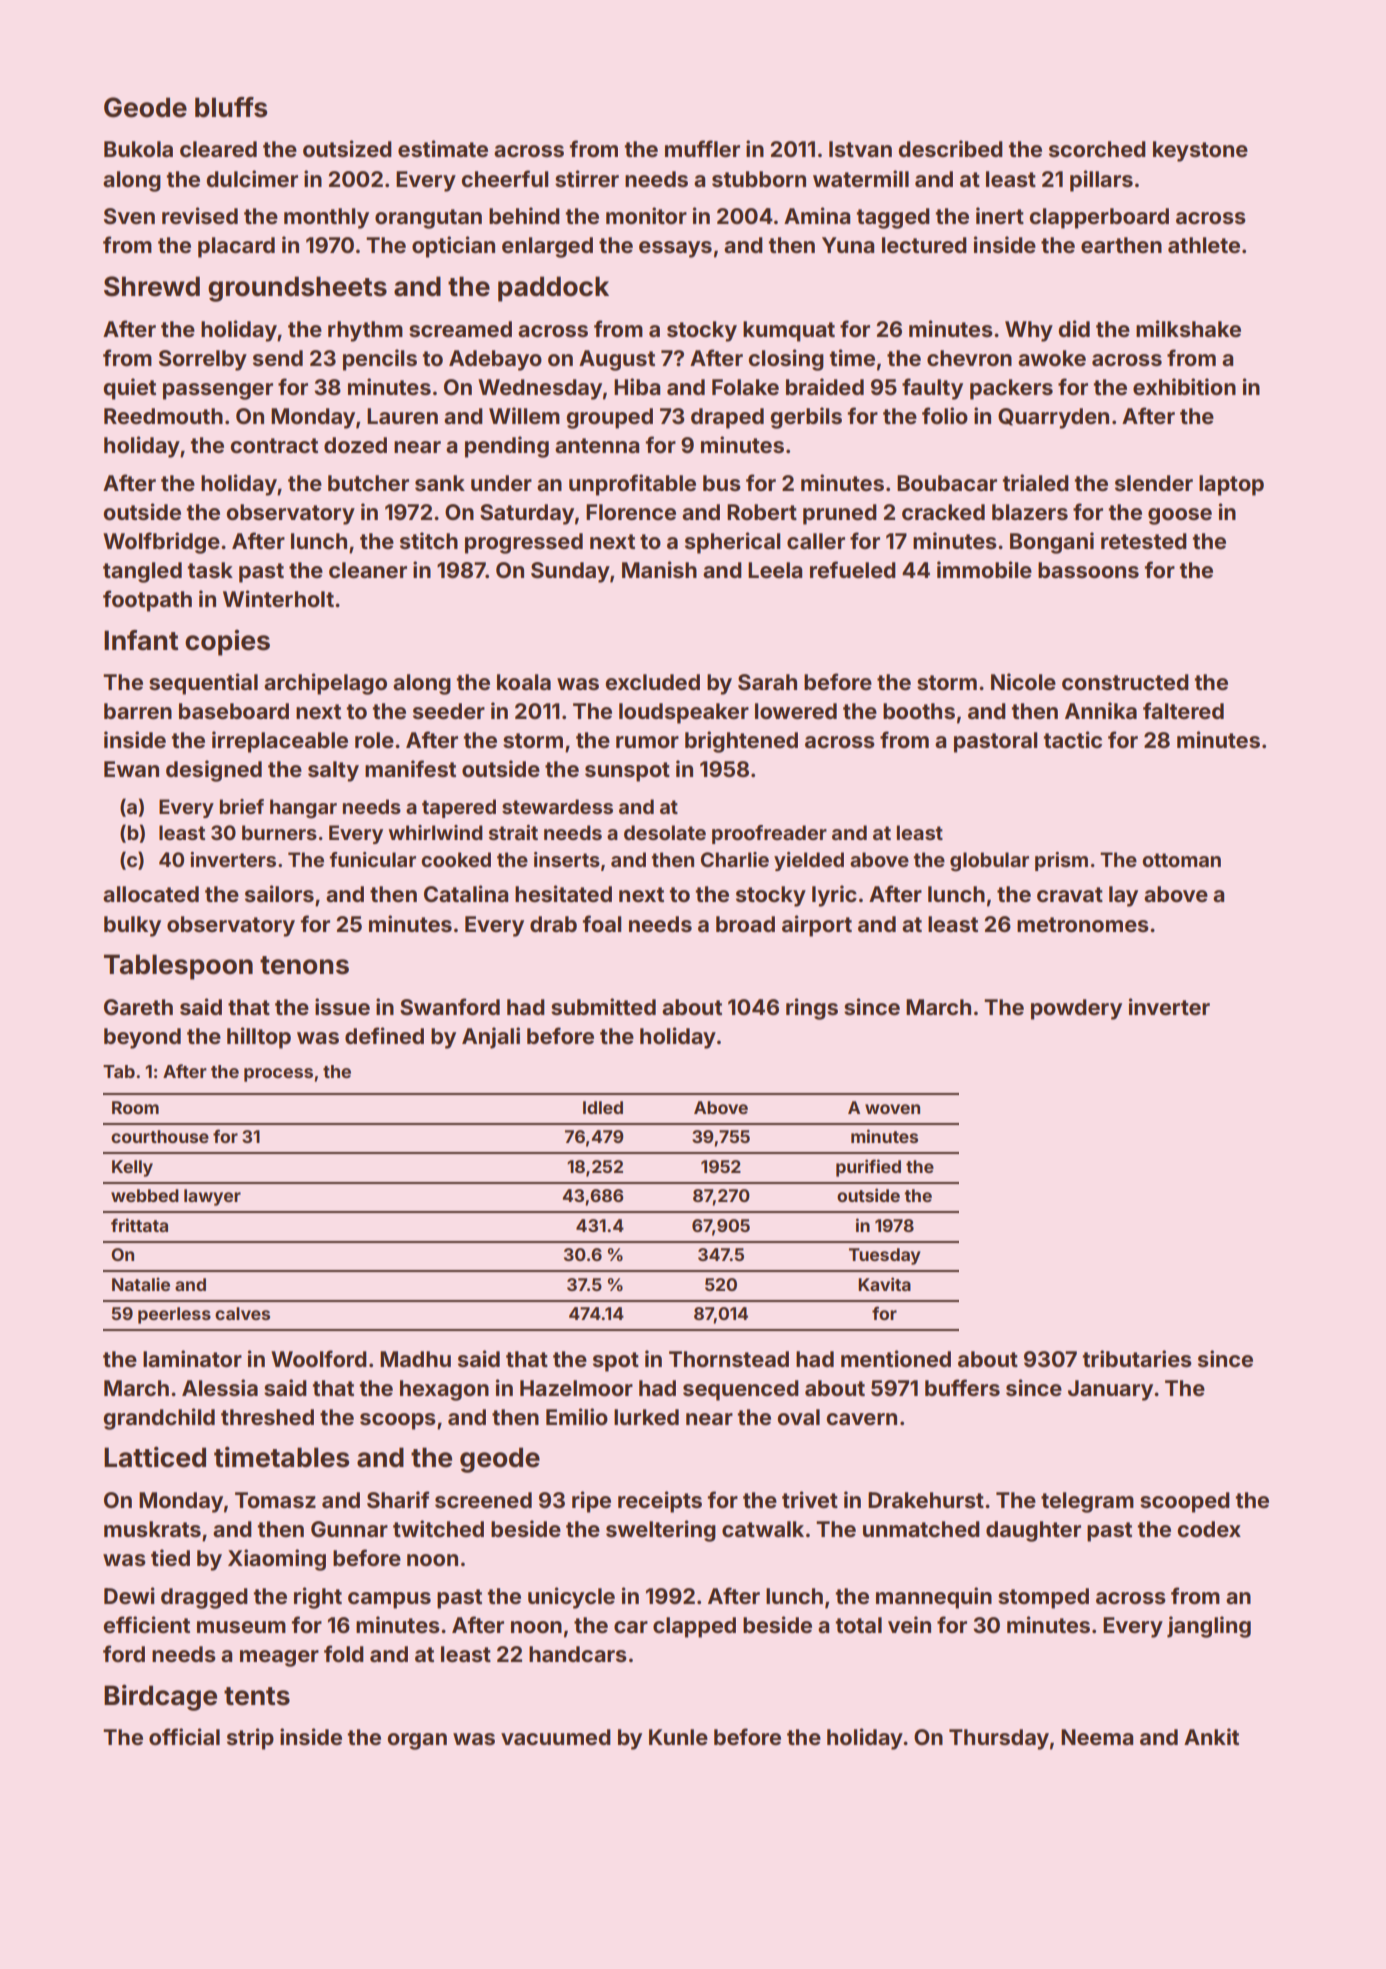 Image resolution: width=1386 pixels, height=1969 pixels. Describe the element at coordinates (1188, 328) in the page. I see `milkshake` at that location.
